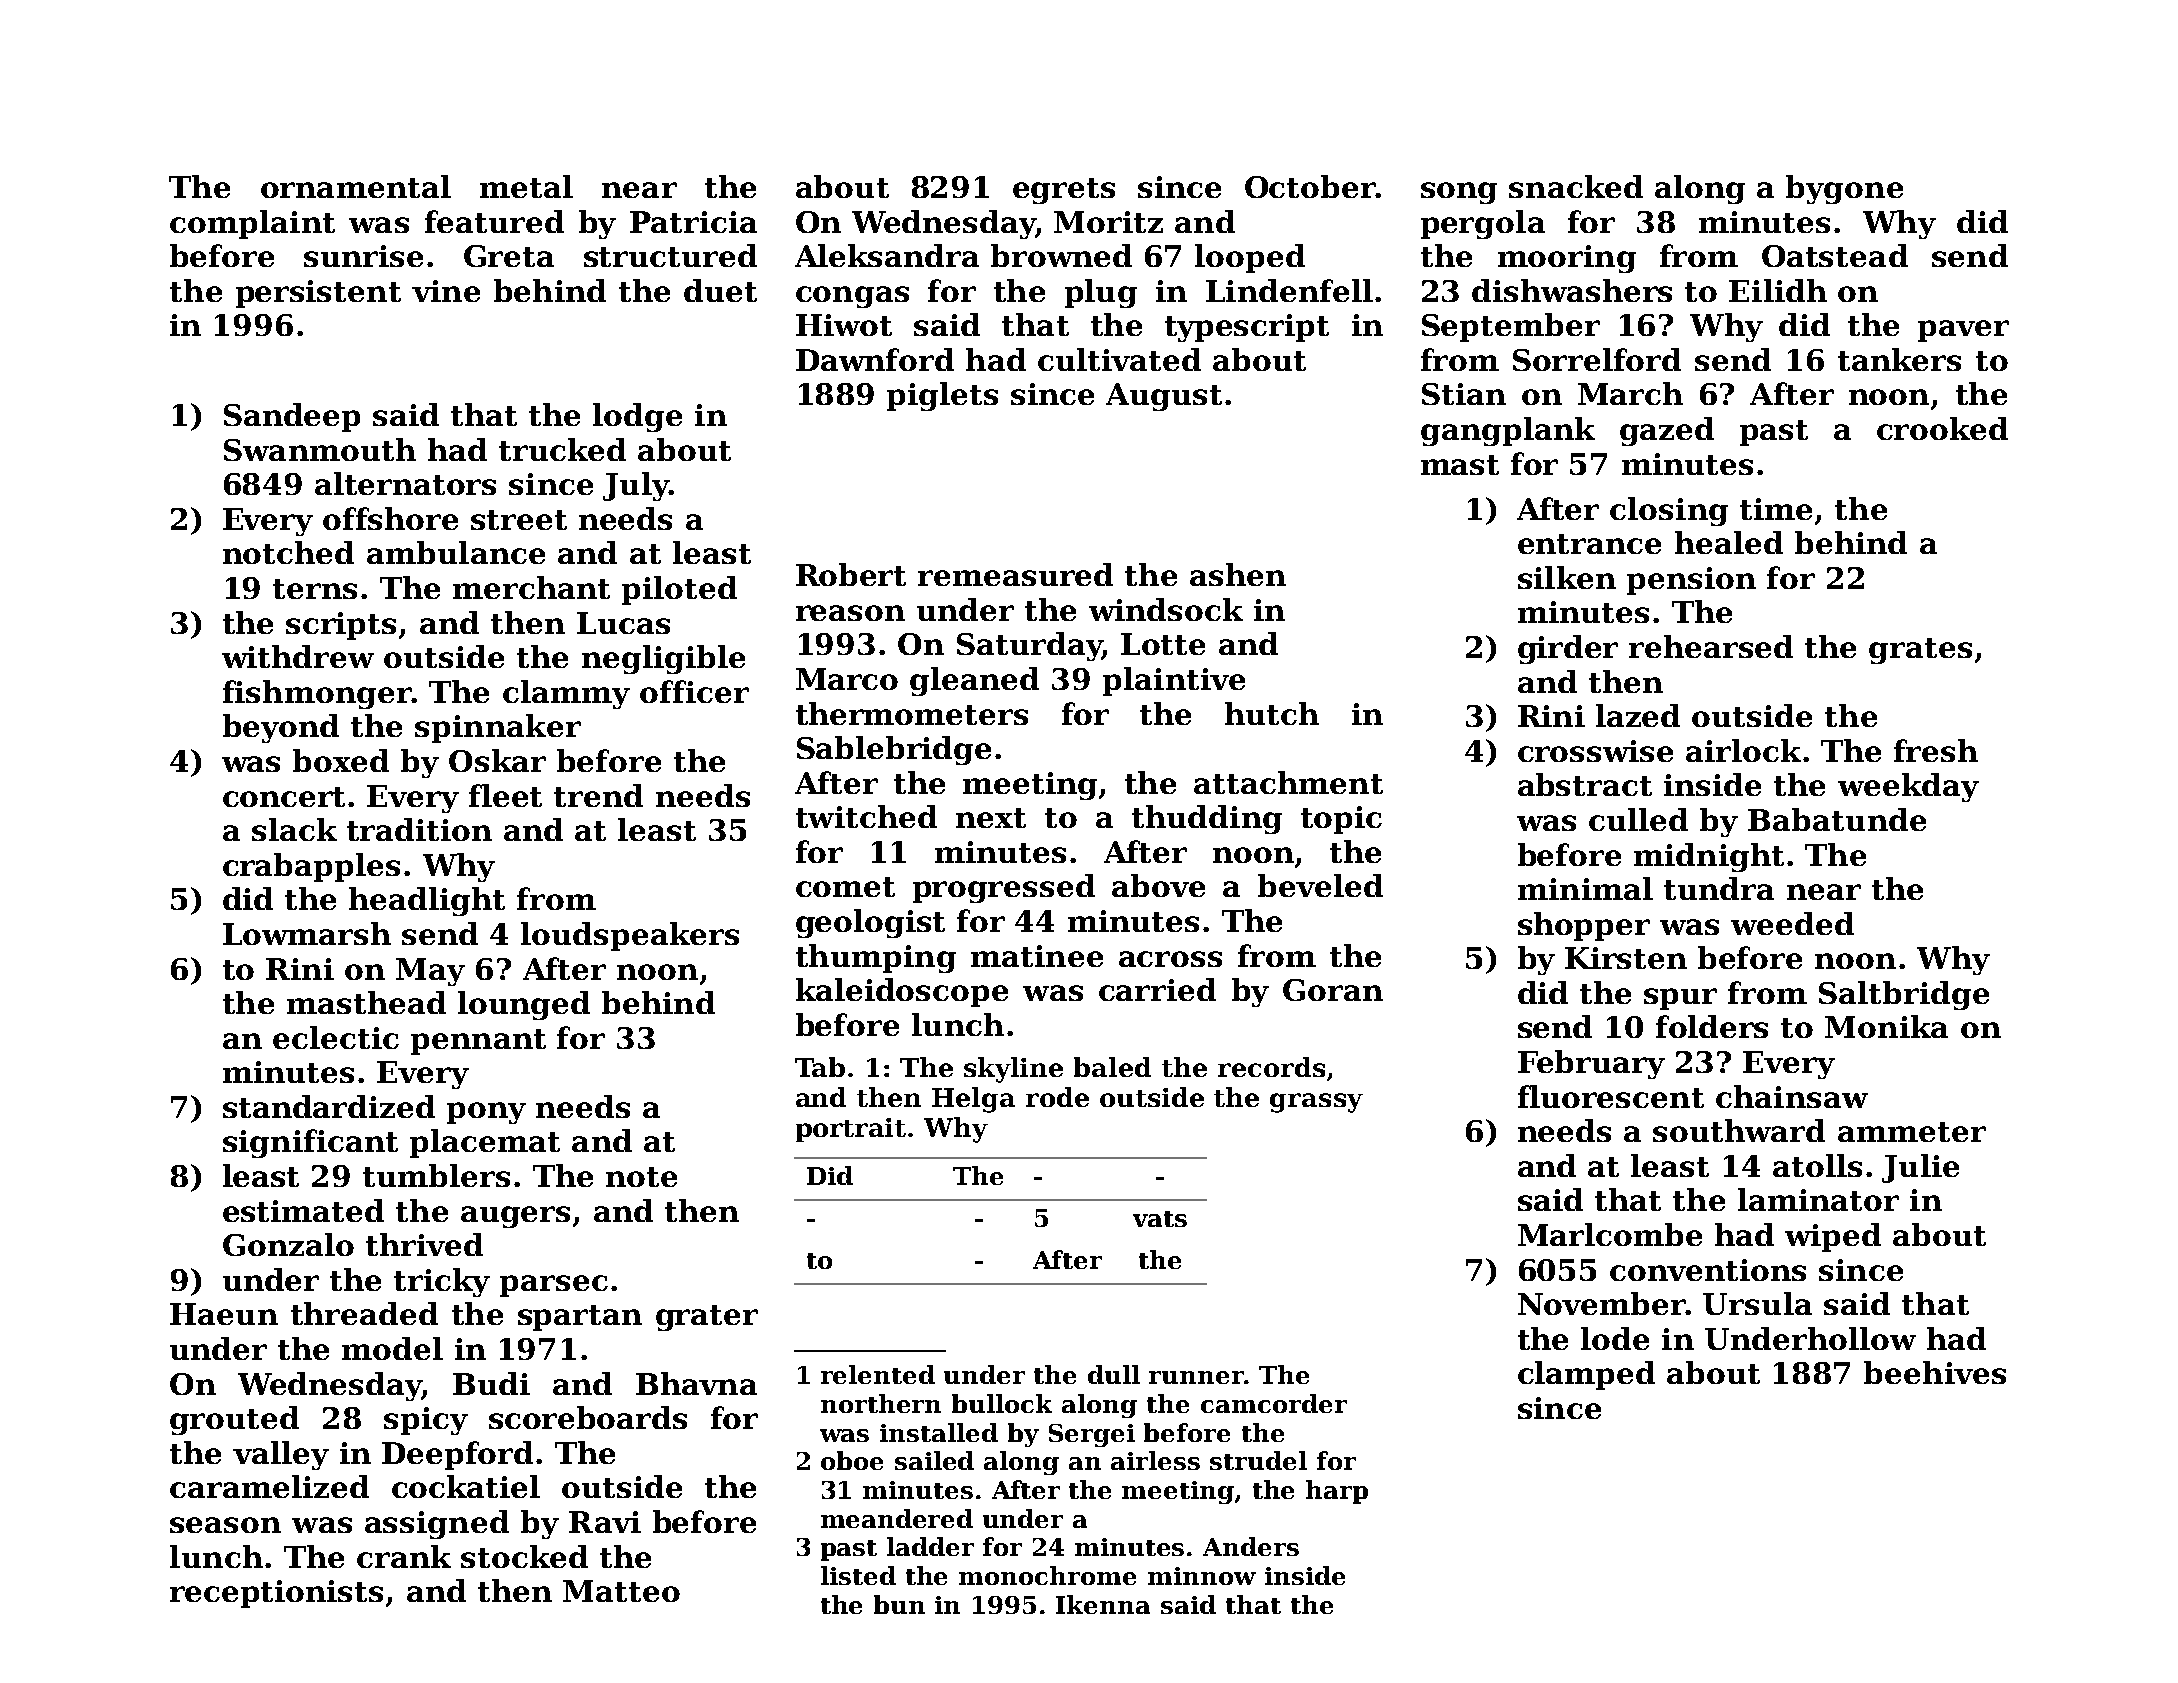  I want to click on Ikenna, so click(1103, 1604).
